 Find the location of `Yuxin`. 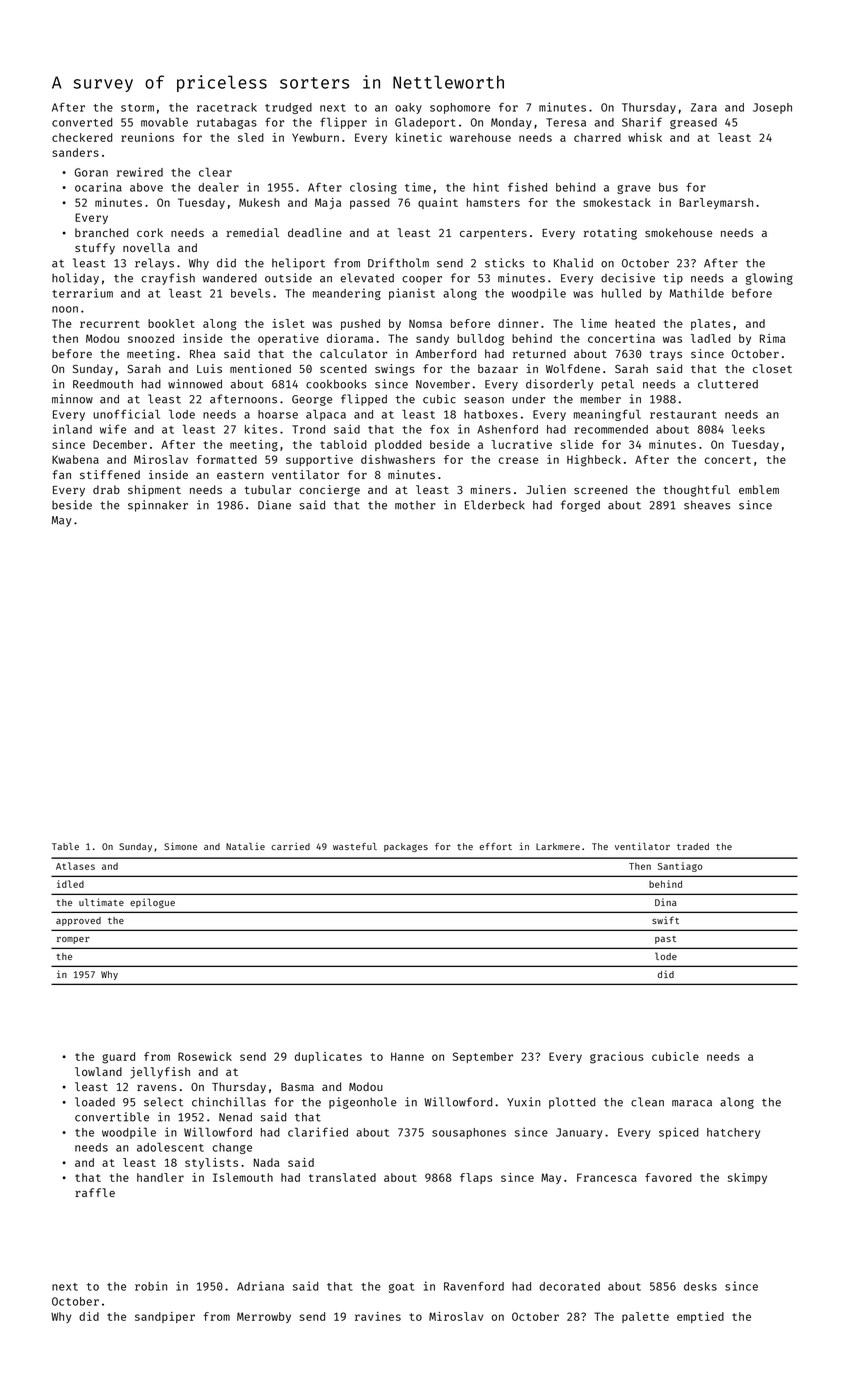

Yuxin is located at coordinates (523, 1102).
